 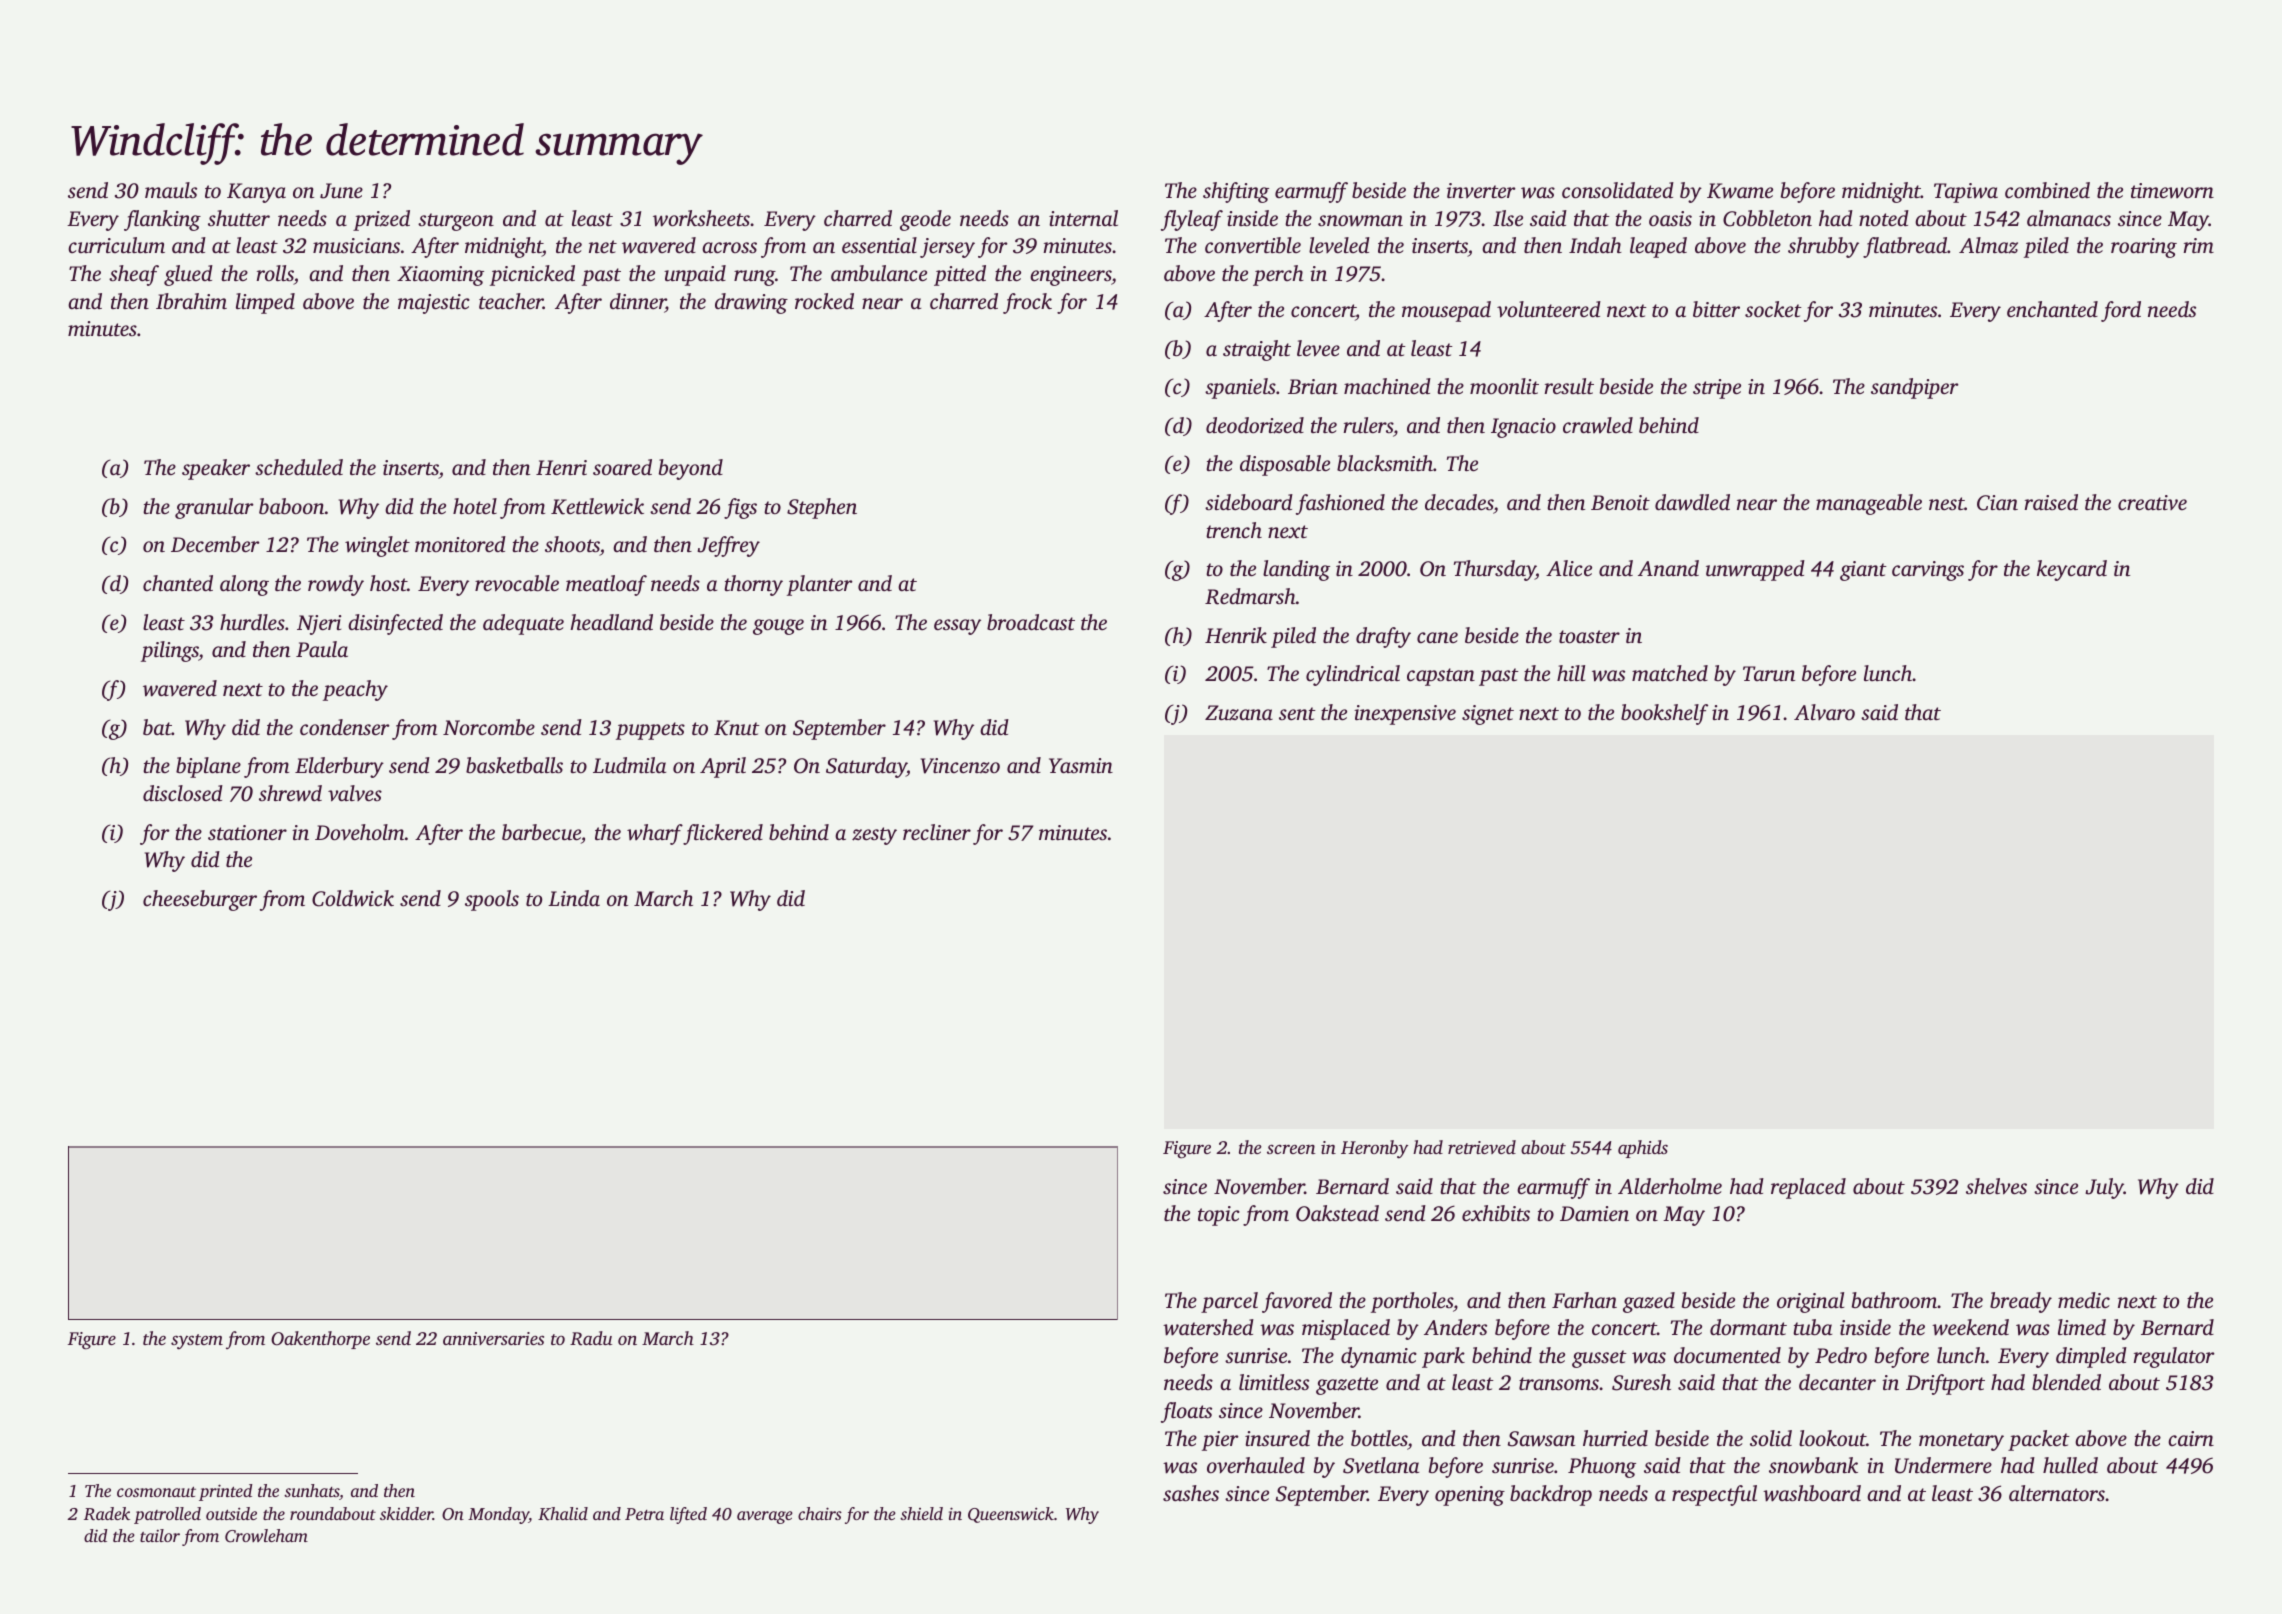 What do you see at coordinates (1253, 245) in the document?
I see `convertible` at bounding box center [1253, 245].
